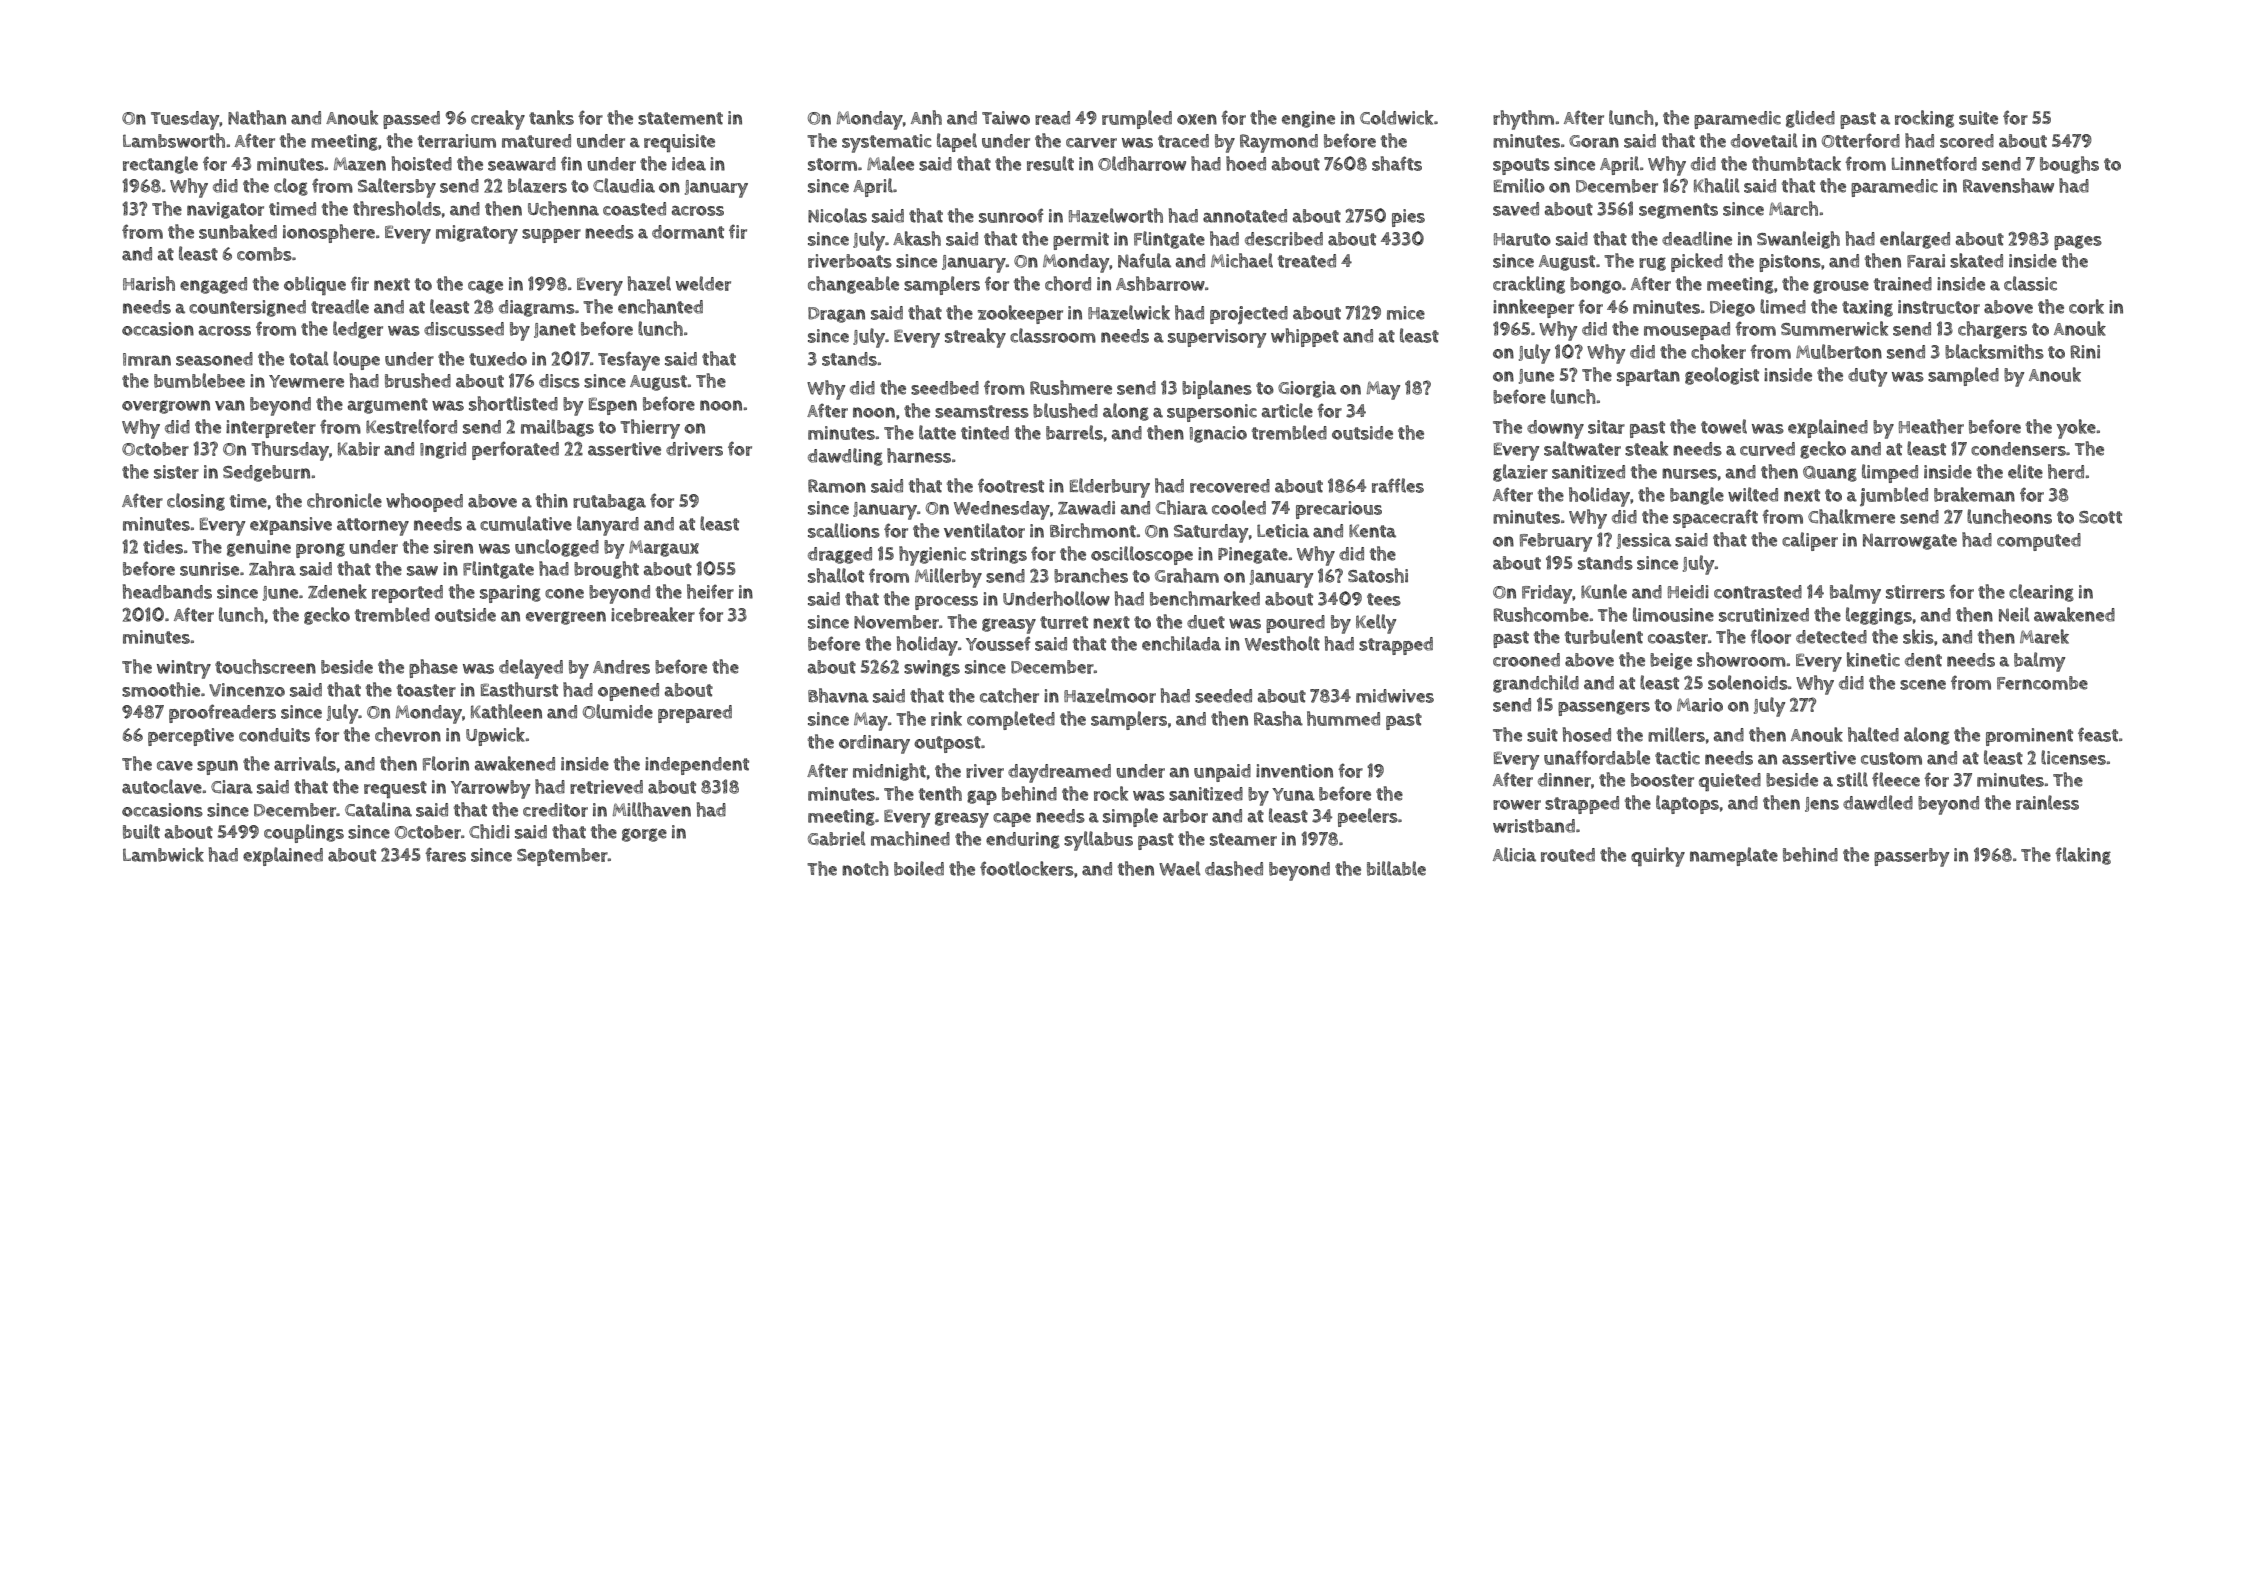  What do you see at coordinates (2083, 856) in the screenshot?
I see `flaking` at bounding box center [2083, 856].
